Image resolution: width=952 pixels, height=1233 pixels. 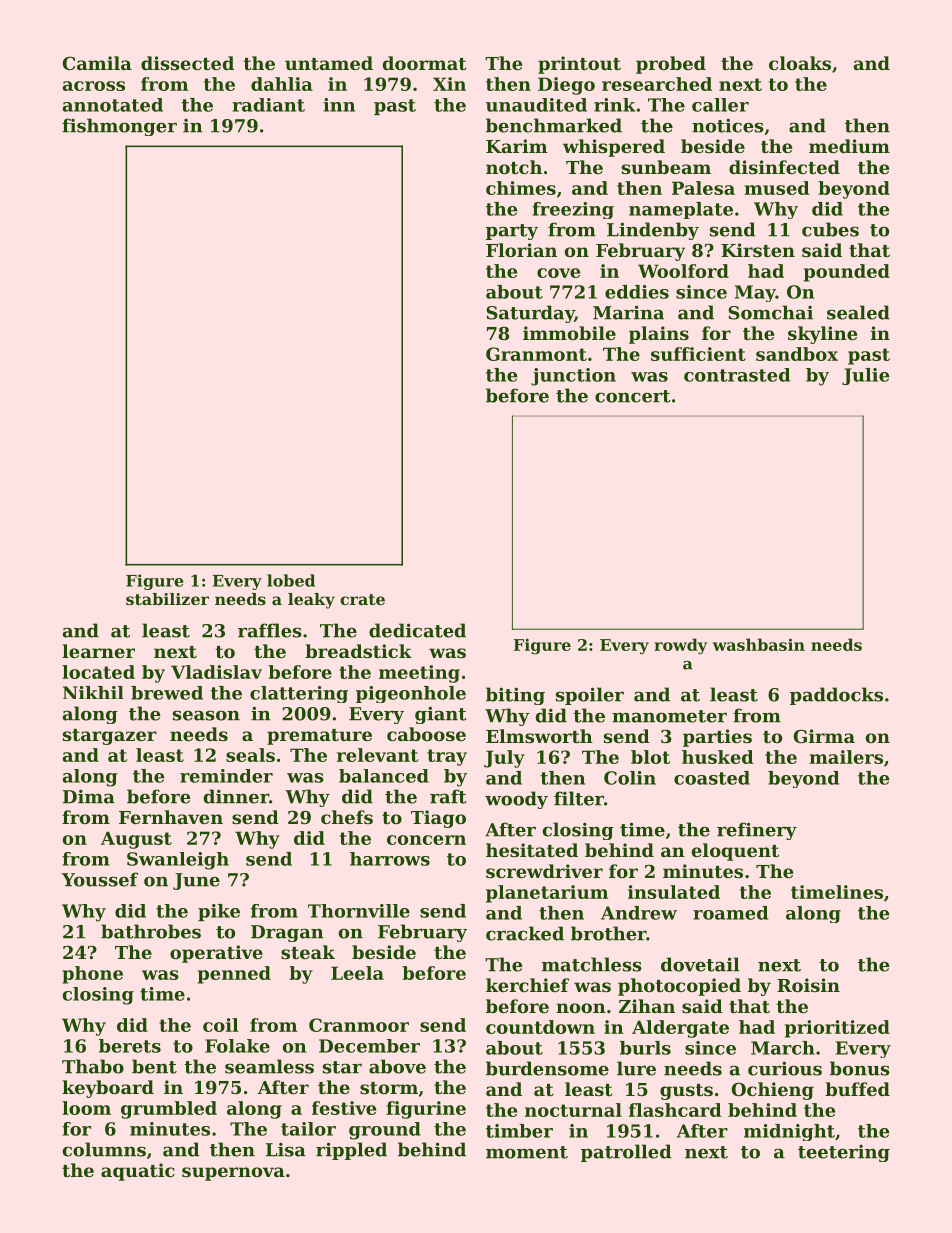 What do you see at coordinates (425, 63) in the document?
I see `doormat` at bounding box center [425, 63].
